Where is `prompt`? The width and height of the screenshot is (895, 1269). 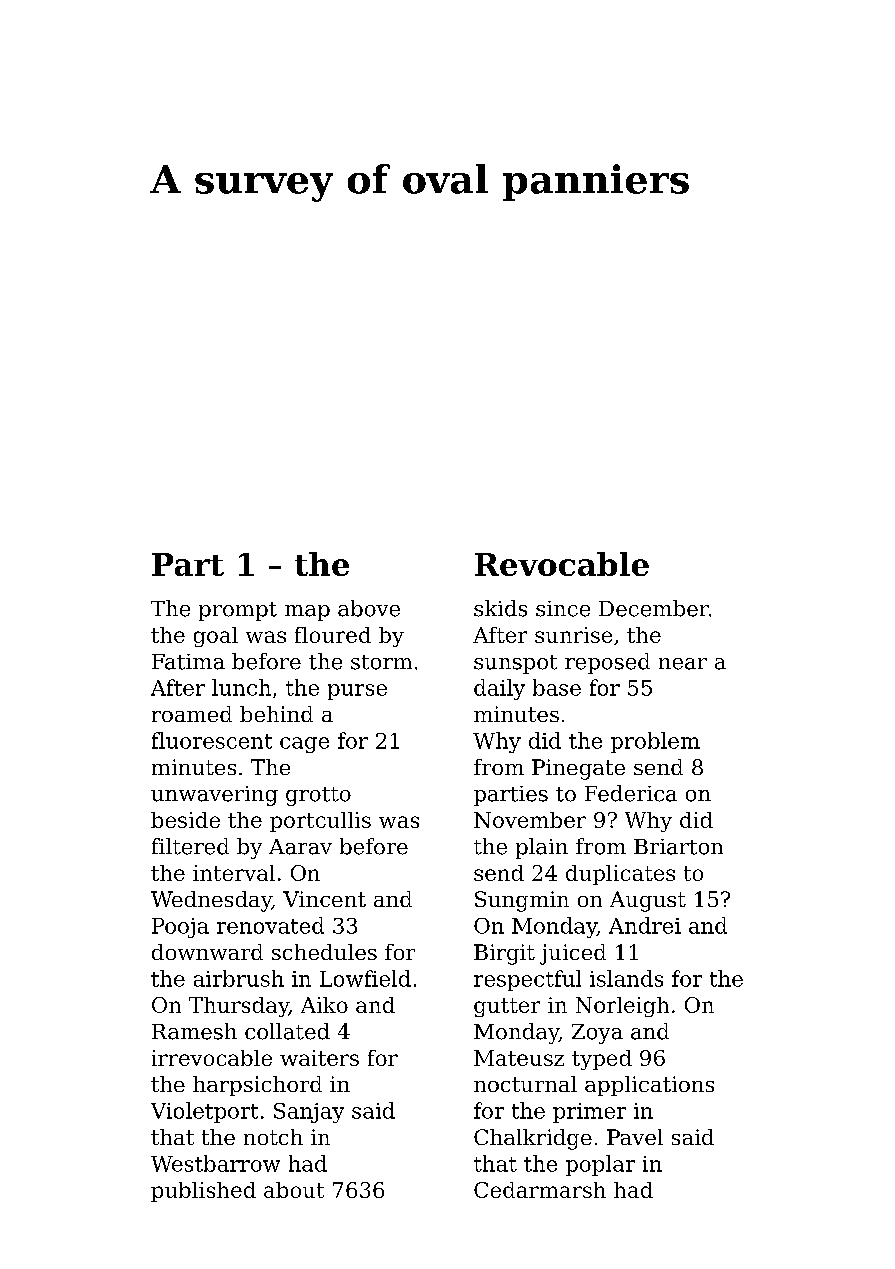
prompt is located at coordinates (238, 611).
